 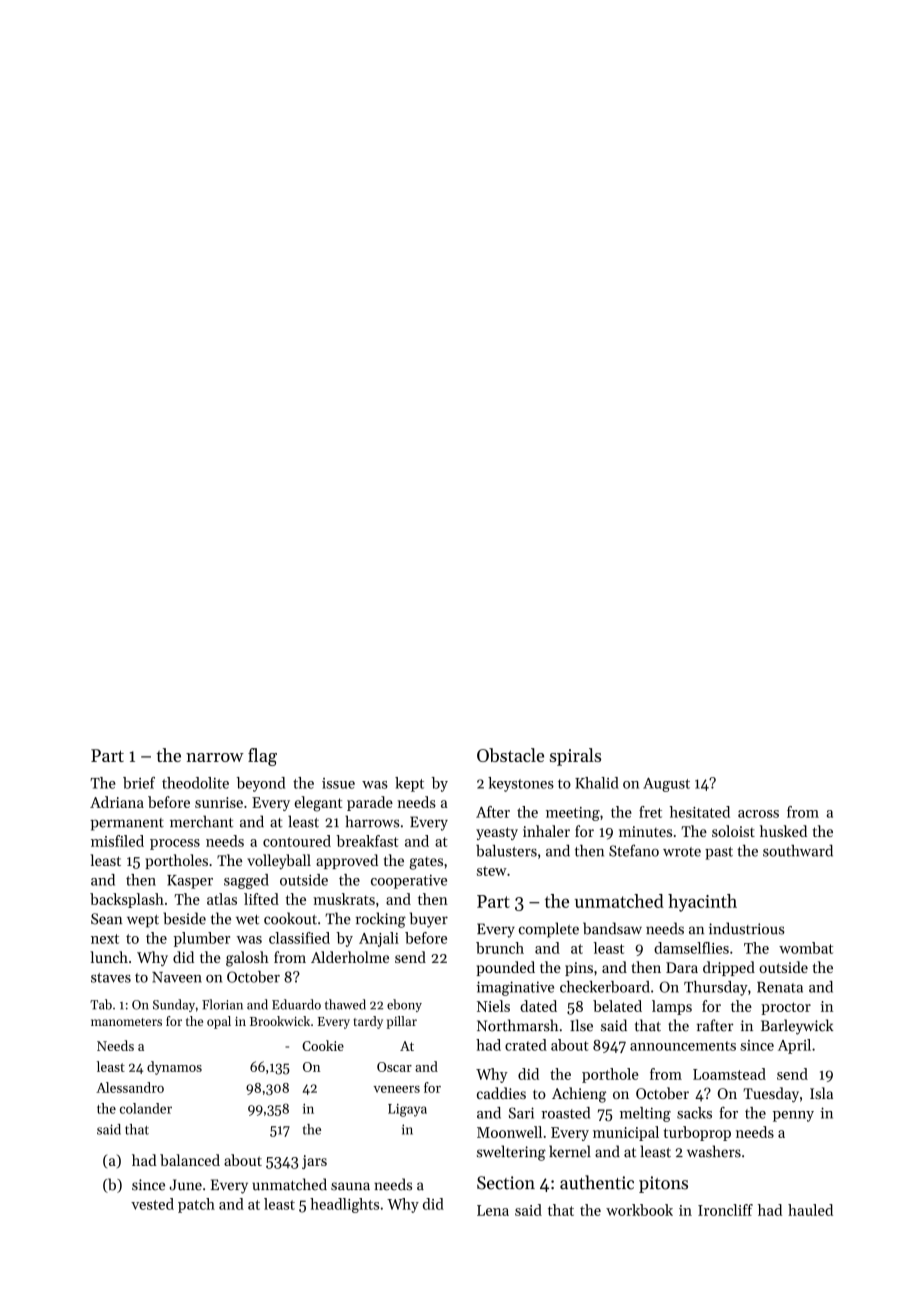 I want to click on vested, so click(x=152, y=1204).
